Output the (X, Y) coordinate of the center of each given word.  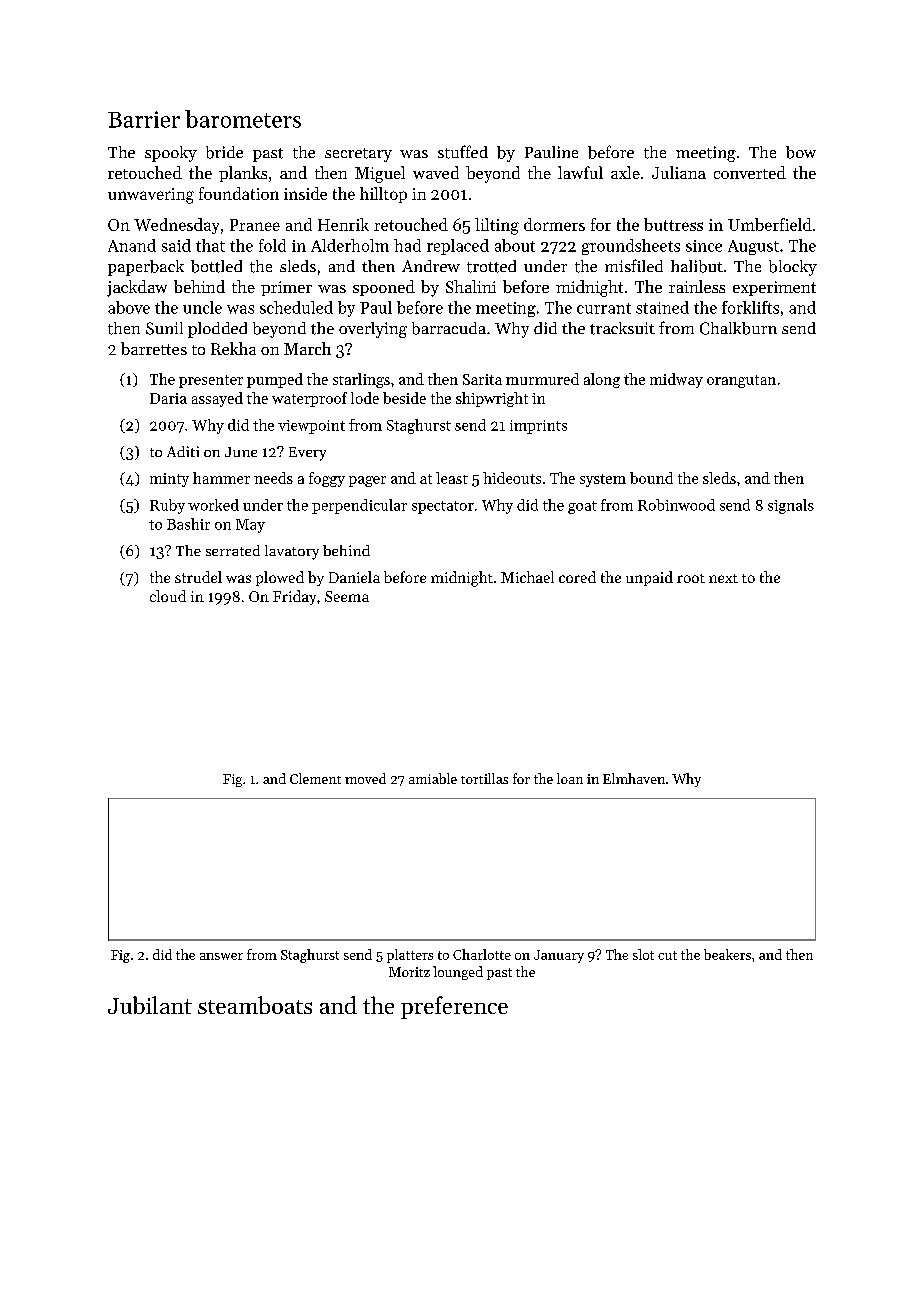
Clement (315, 778)
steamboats (255, 1005)
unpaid (649, 578)
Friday (294, 597)
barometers (243, 119)
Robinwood (676, 505)
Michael (527, 577)
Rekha (233, 348)
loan (570, 778)
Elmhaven (634, 778)
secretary (358, 155)
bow (801, 152)
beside (404, 398)
